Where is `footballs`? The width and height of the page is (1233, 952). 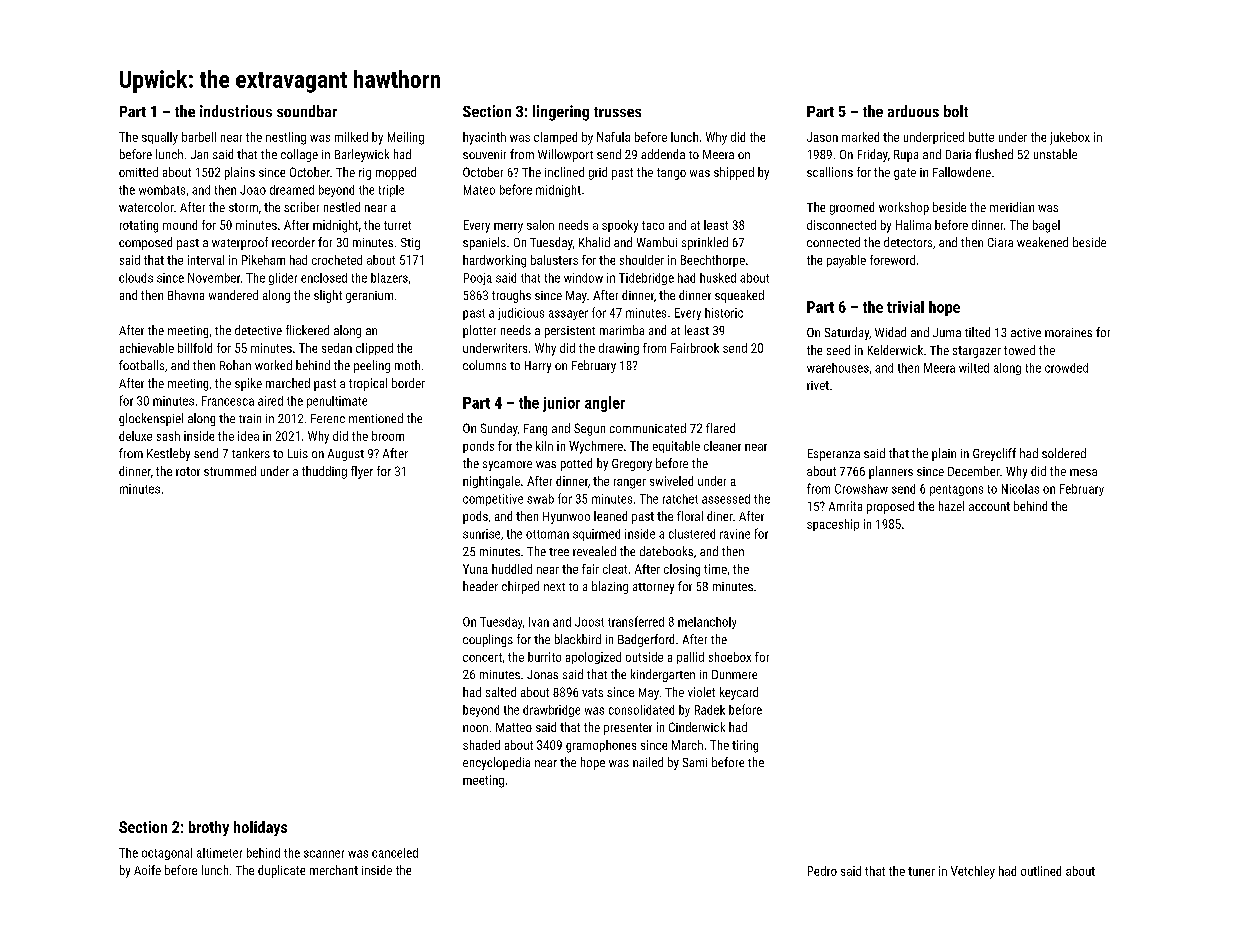 footballs is located at coordinates (141, 365).
